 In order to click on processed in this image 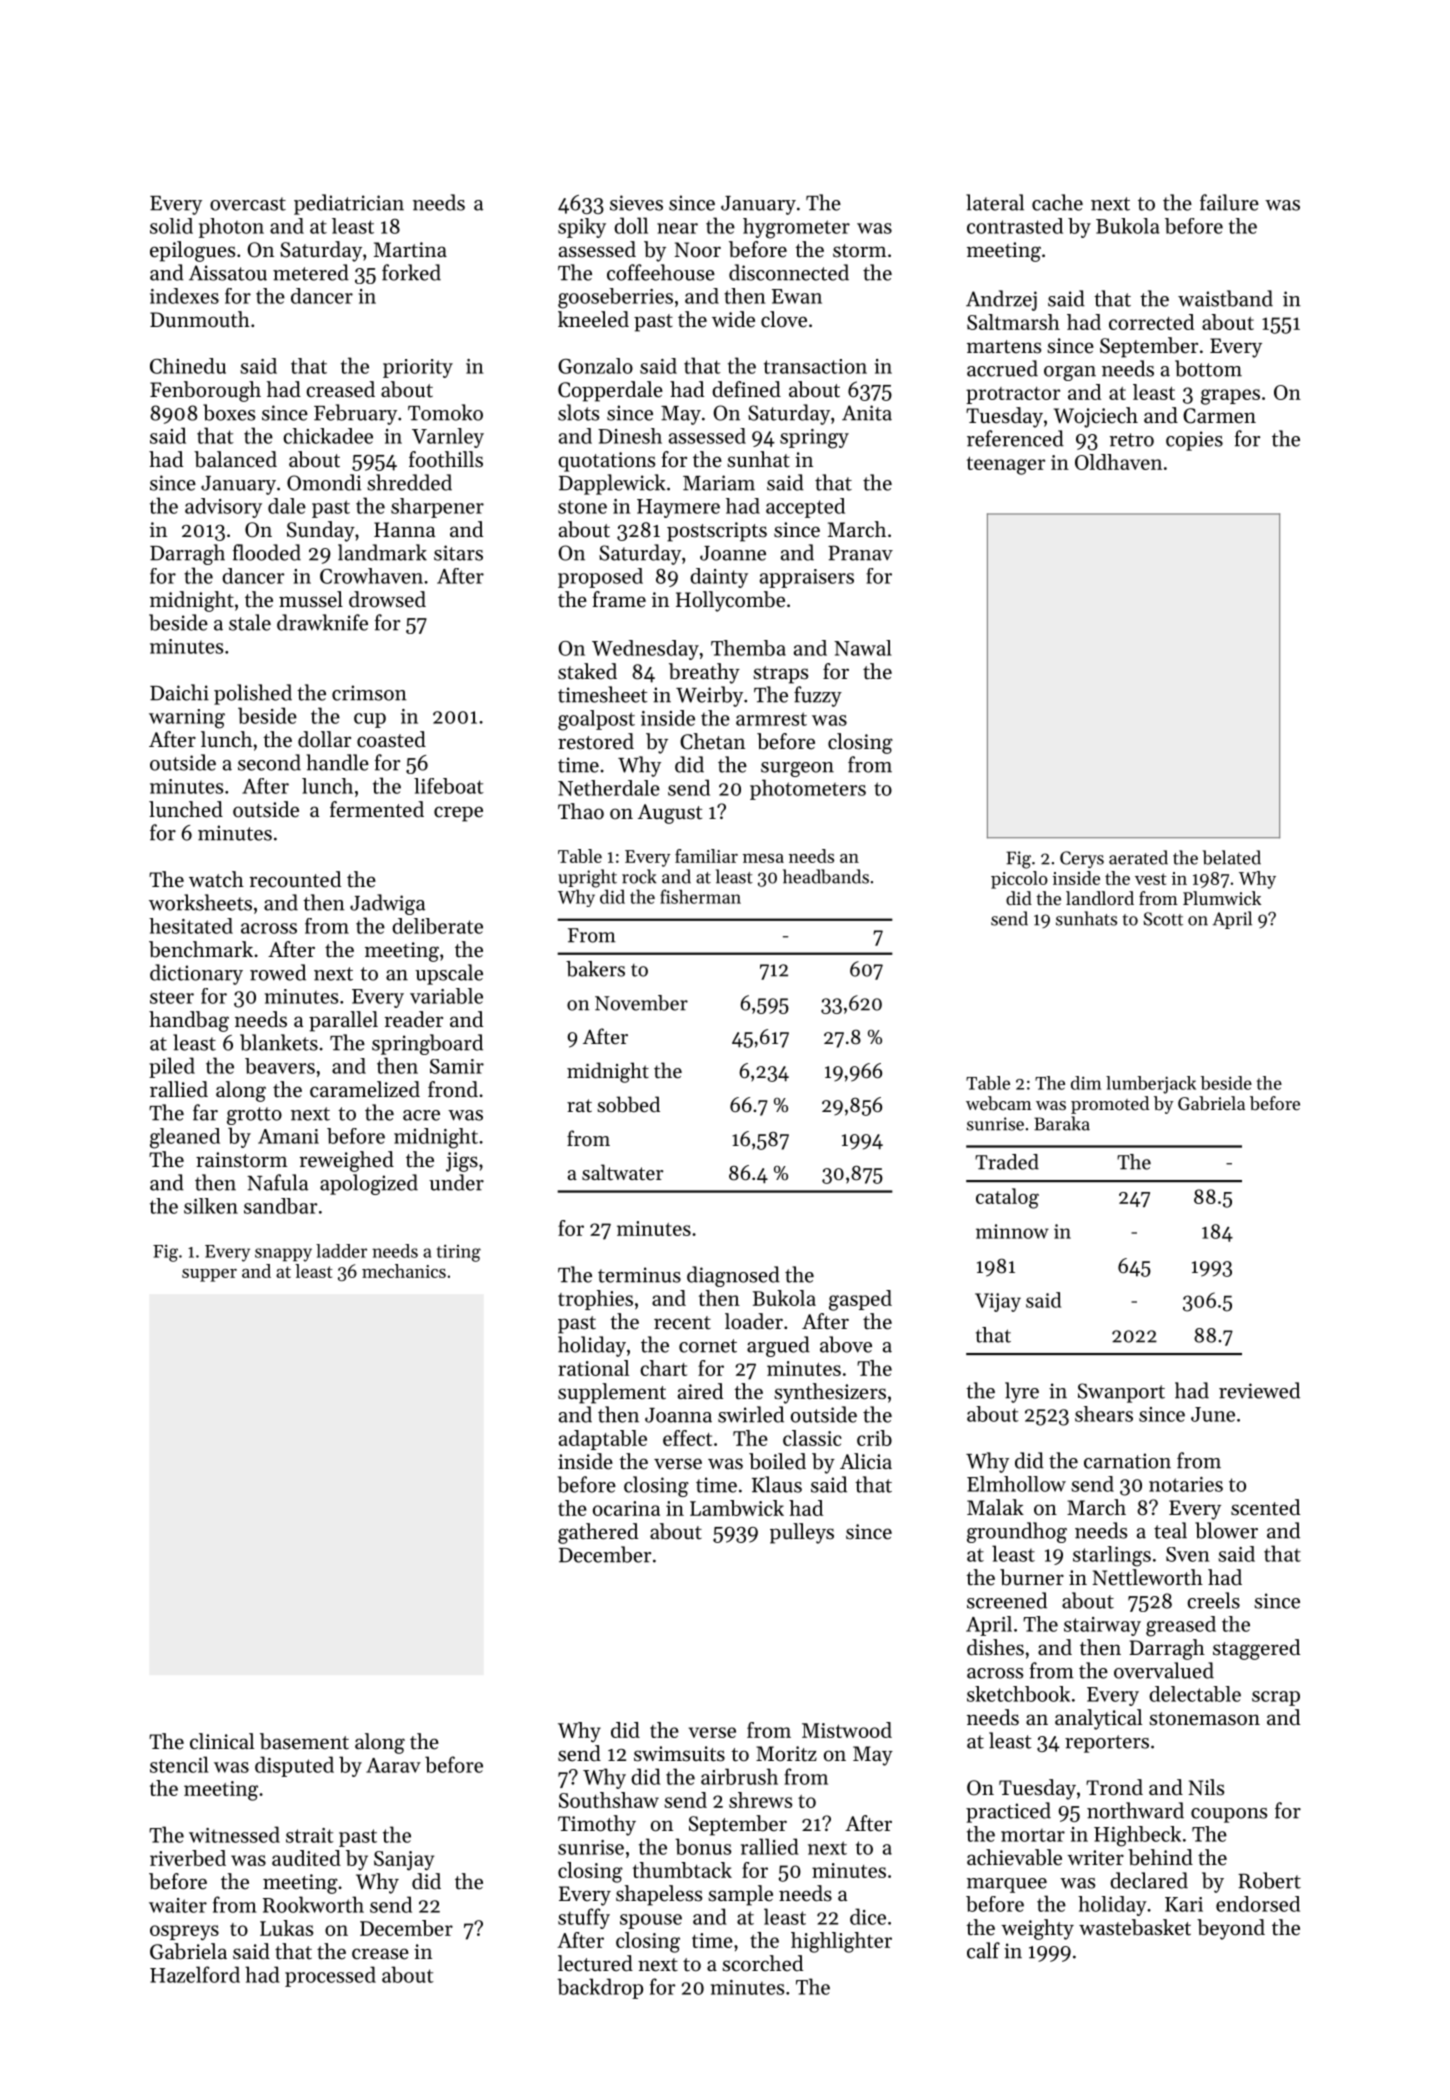, I will do `click(330, 1976)`.
